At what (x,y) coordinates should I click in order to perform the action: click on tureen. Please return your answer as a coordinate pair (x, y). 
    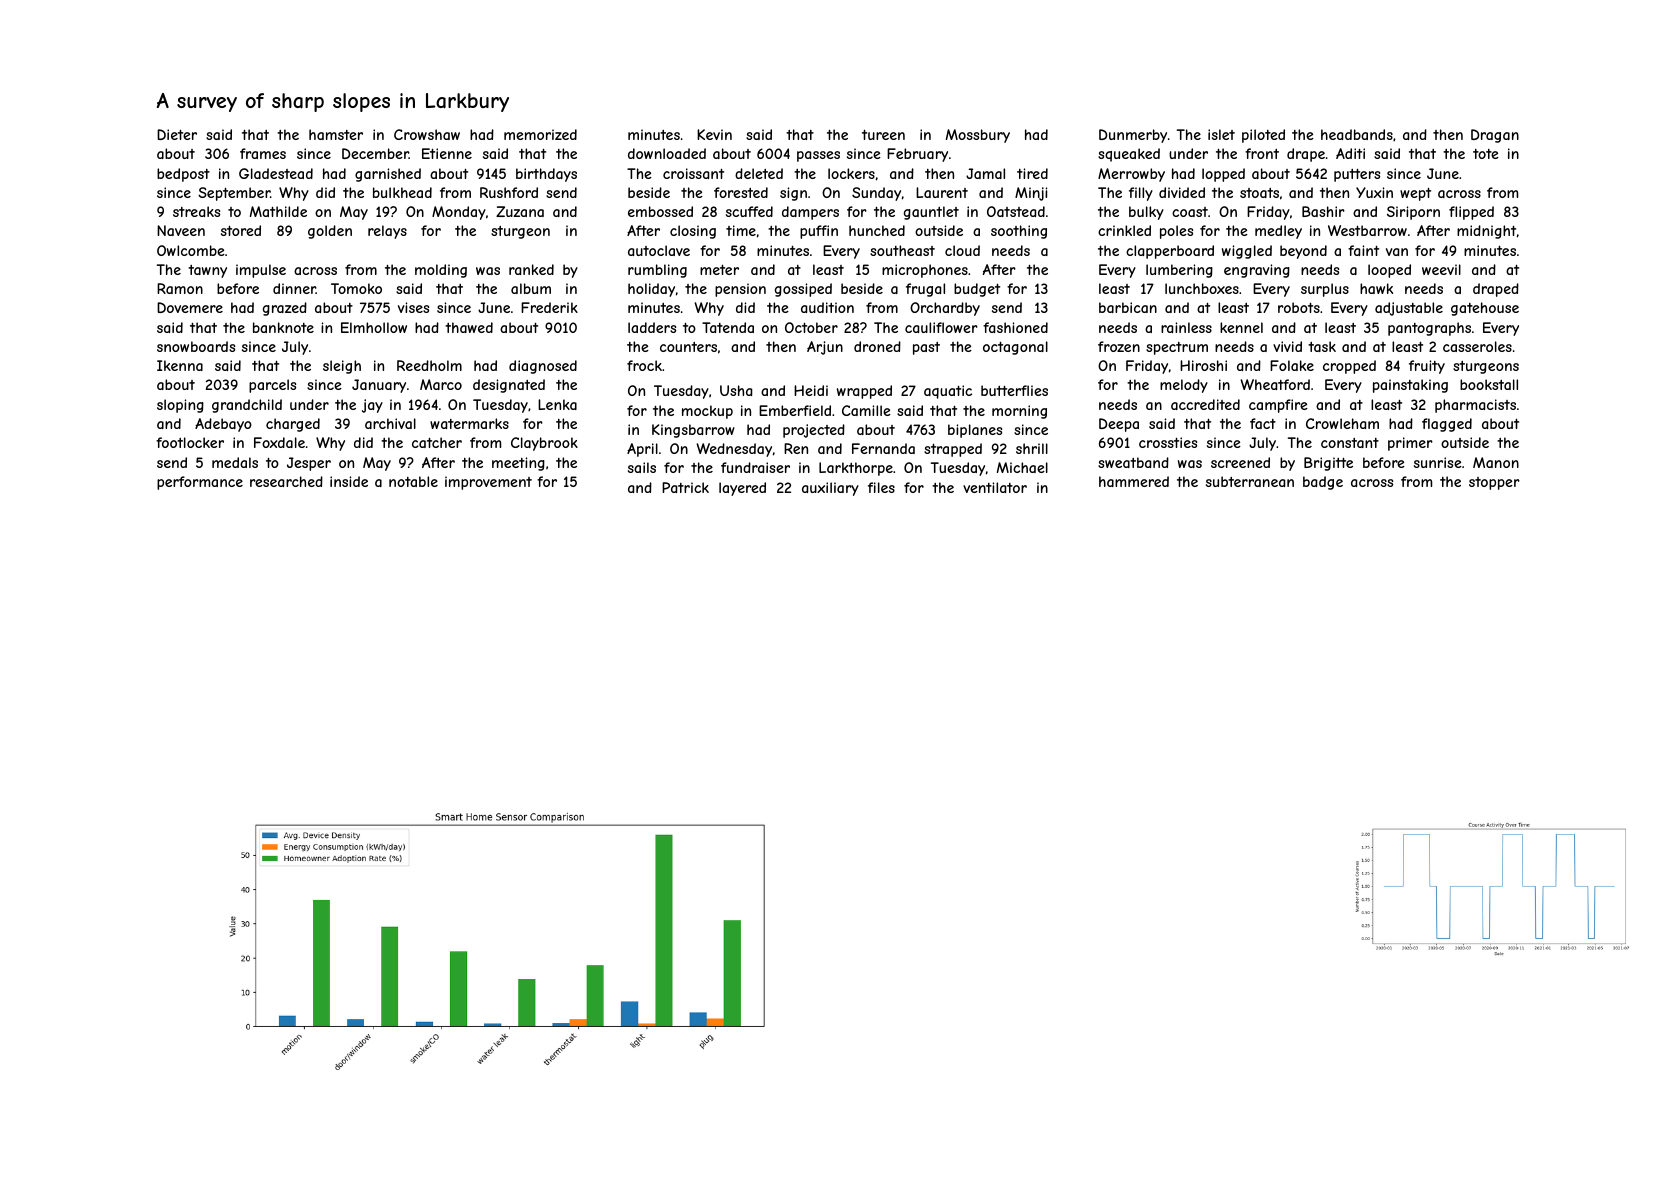
    Looking at the image, I should click on (883, 135).
